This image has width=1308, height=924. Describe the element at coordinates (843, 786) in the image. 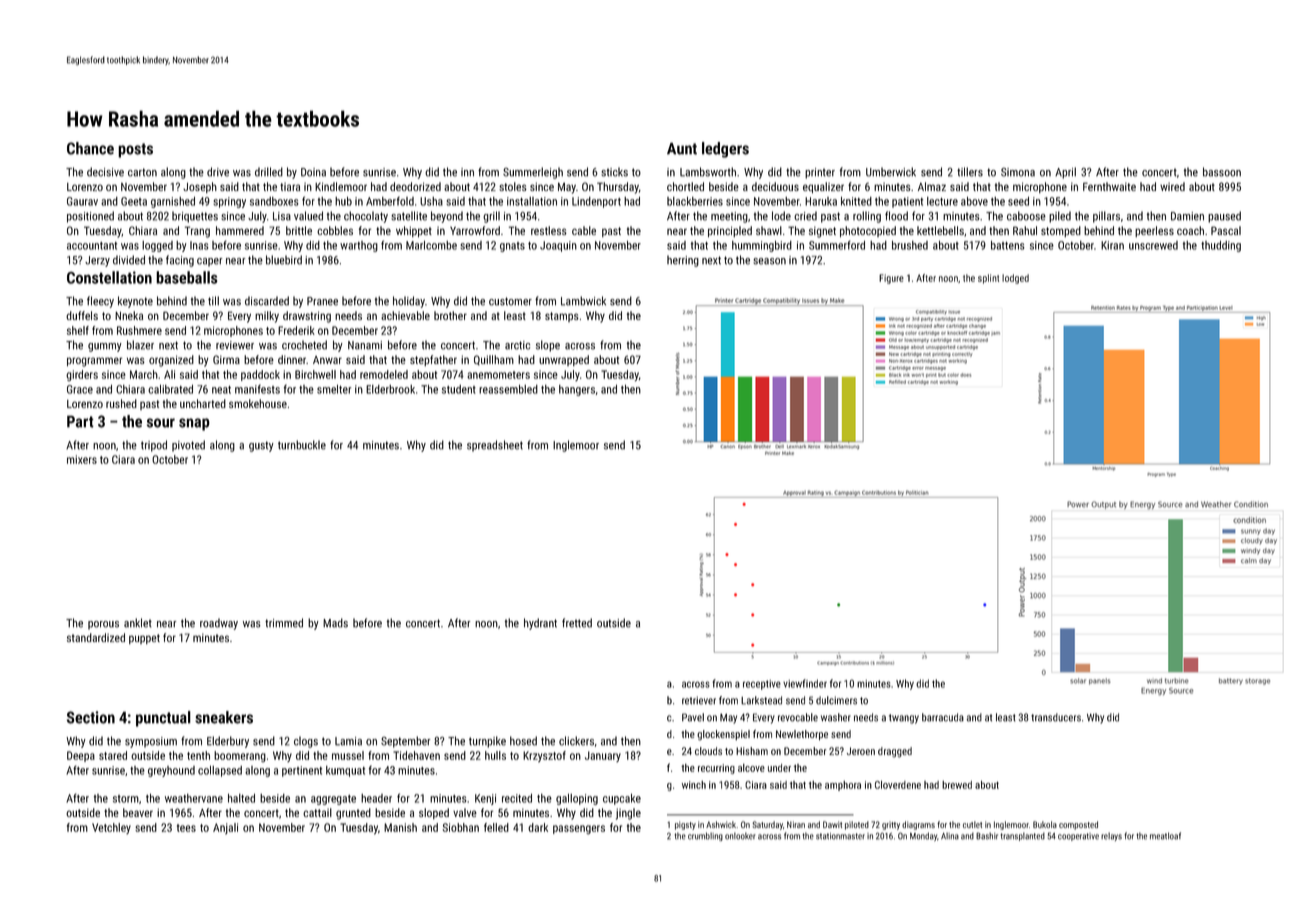

I see `amphora` at that location.
